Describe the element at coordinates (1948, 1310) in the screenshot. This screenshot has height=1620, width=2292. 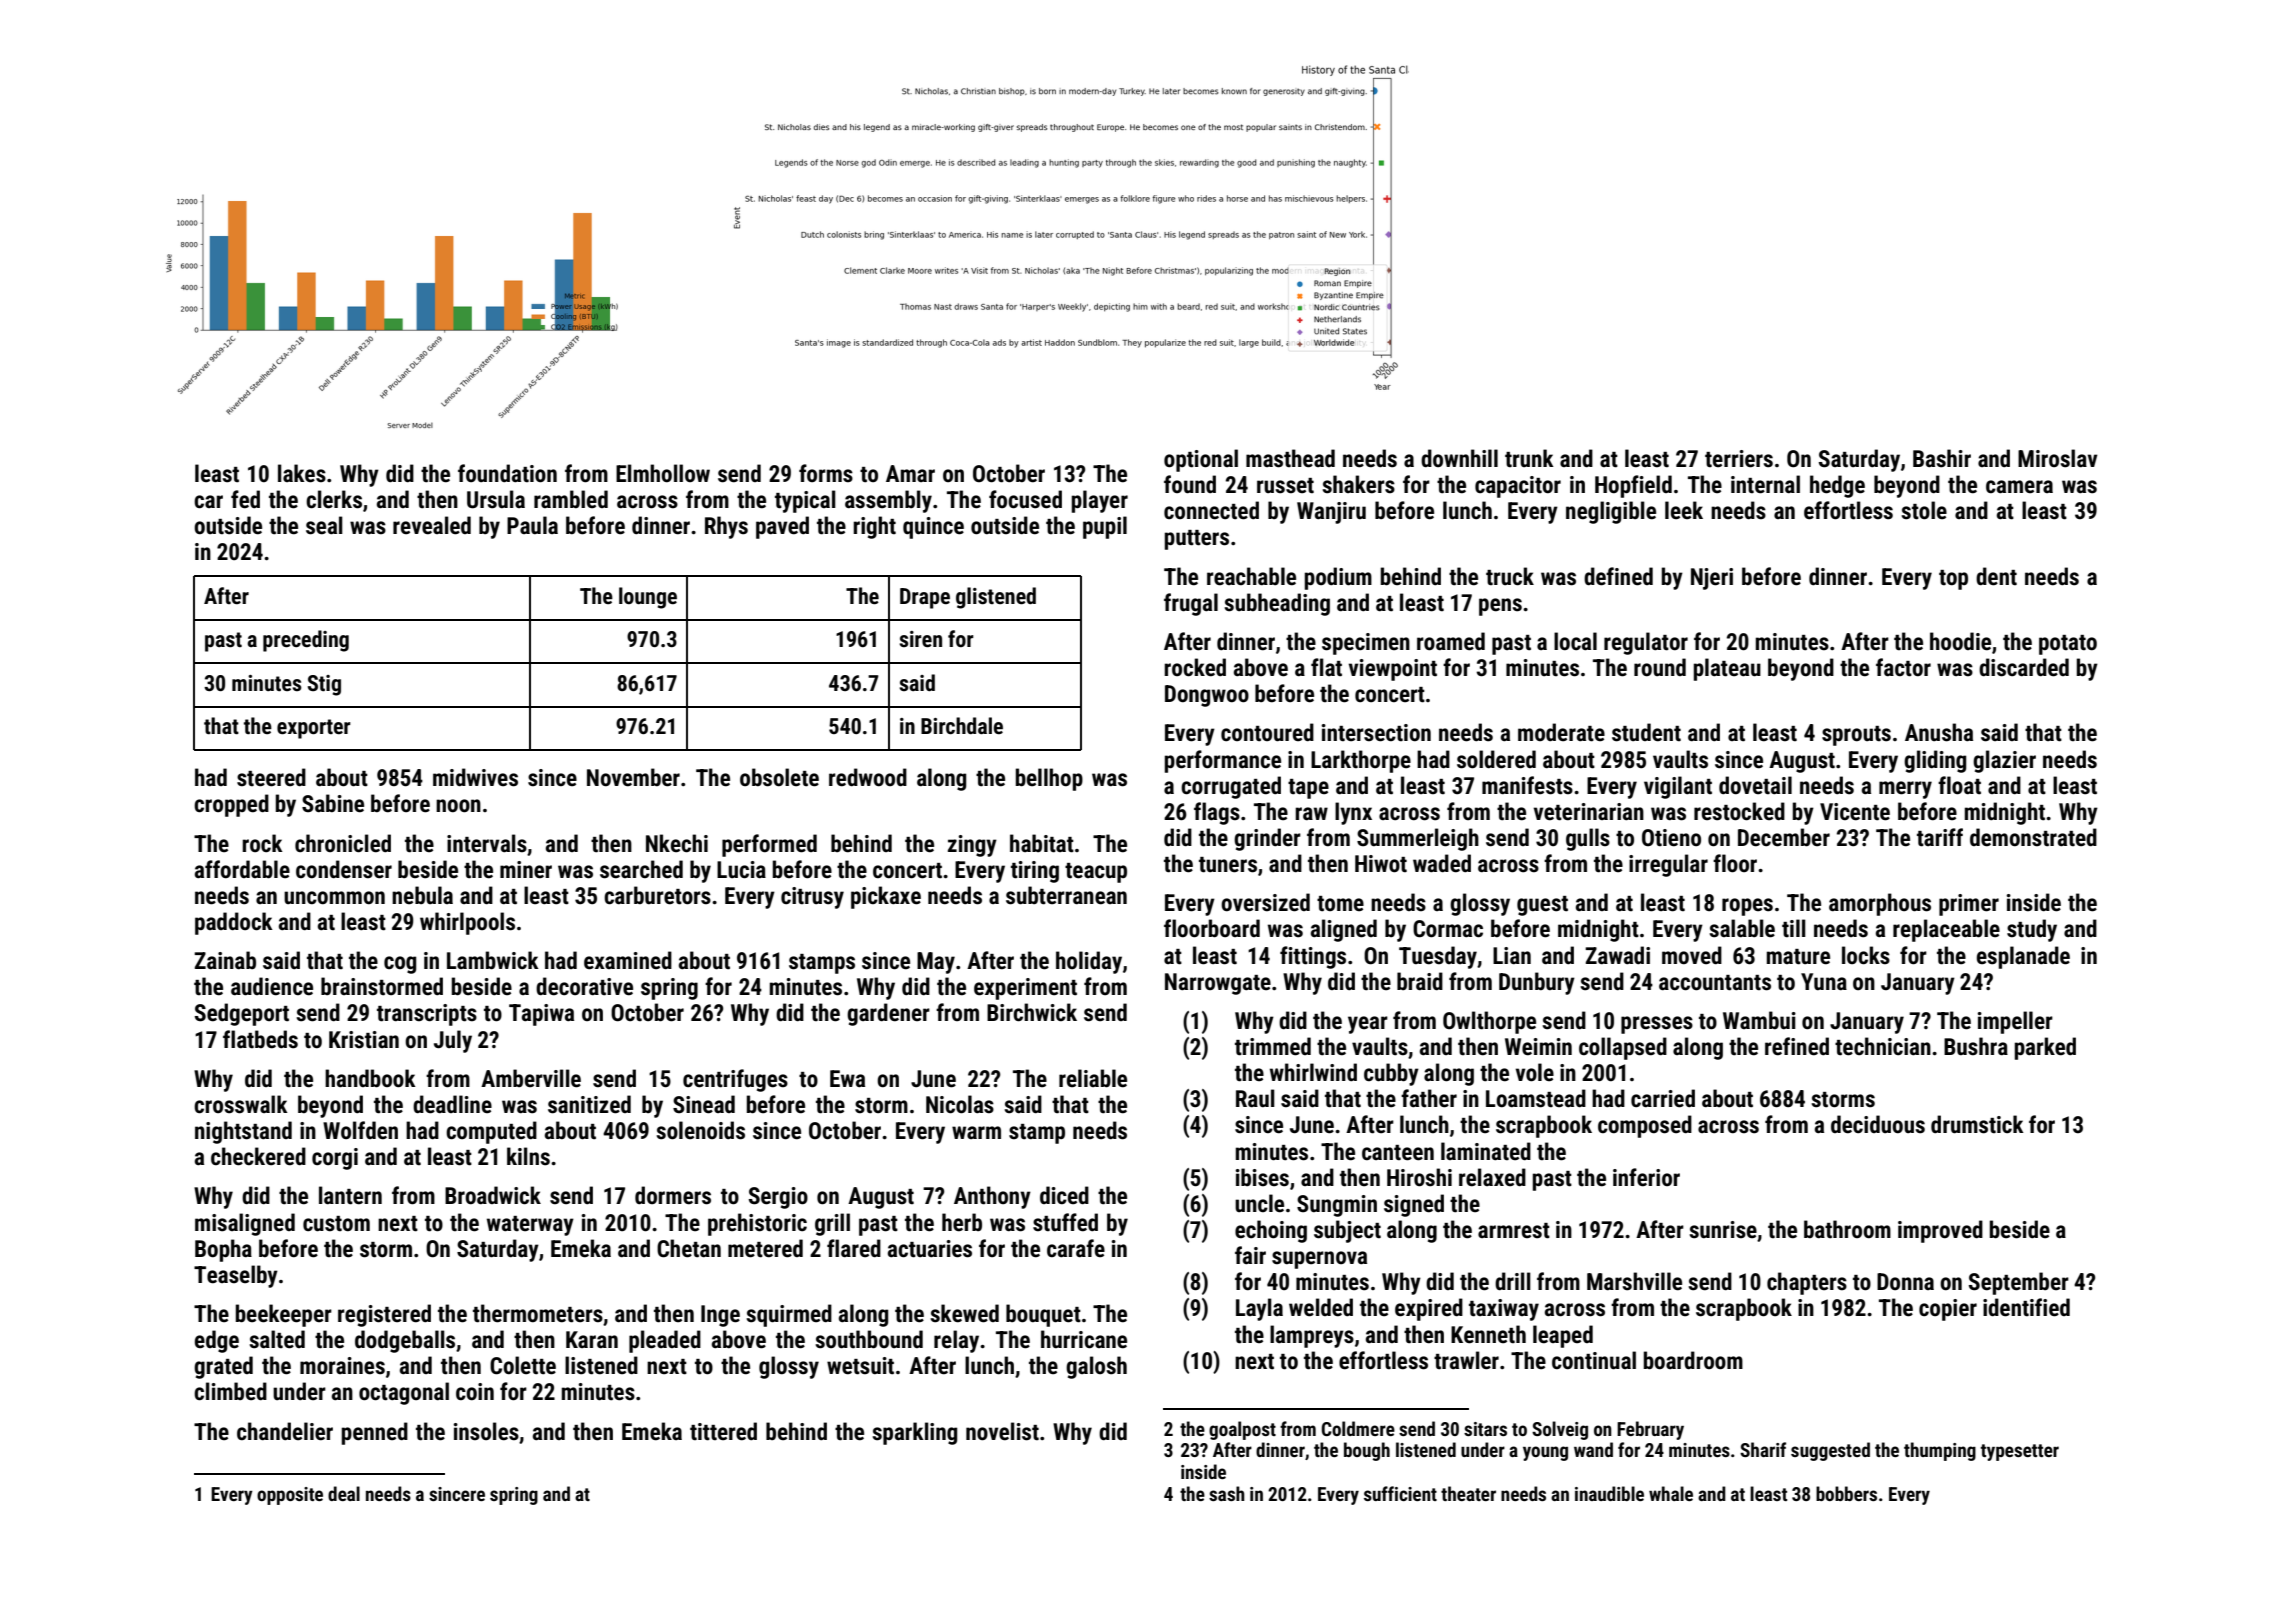
I see `copier` at that location.
